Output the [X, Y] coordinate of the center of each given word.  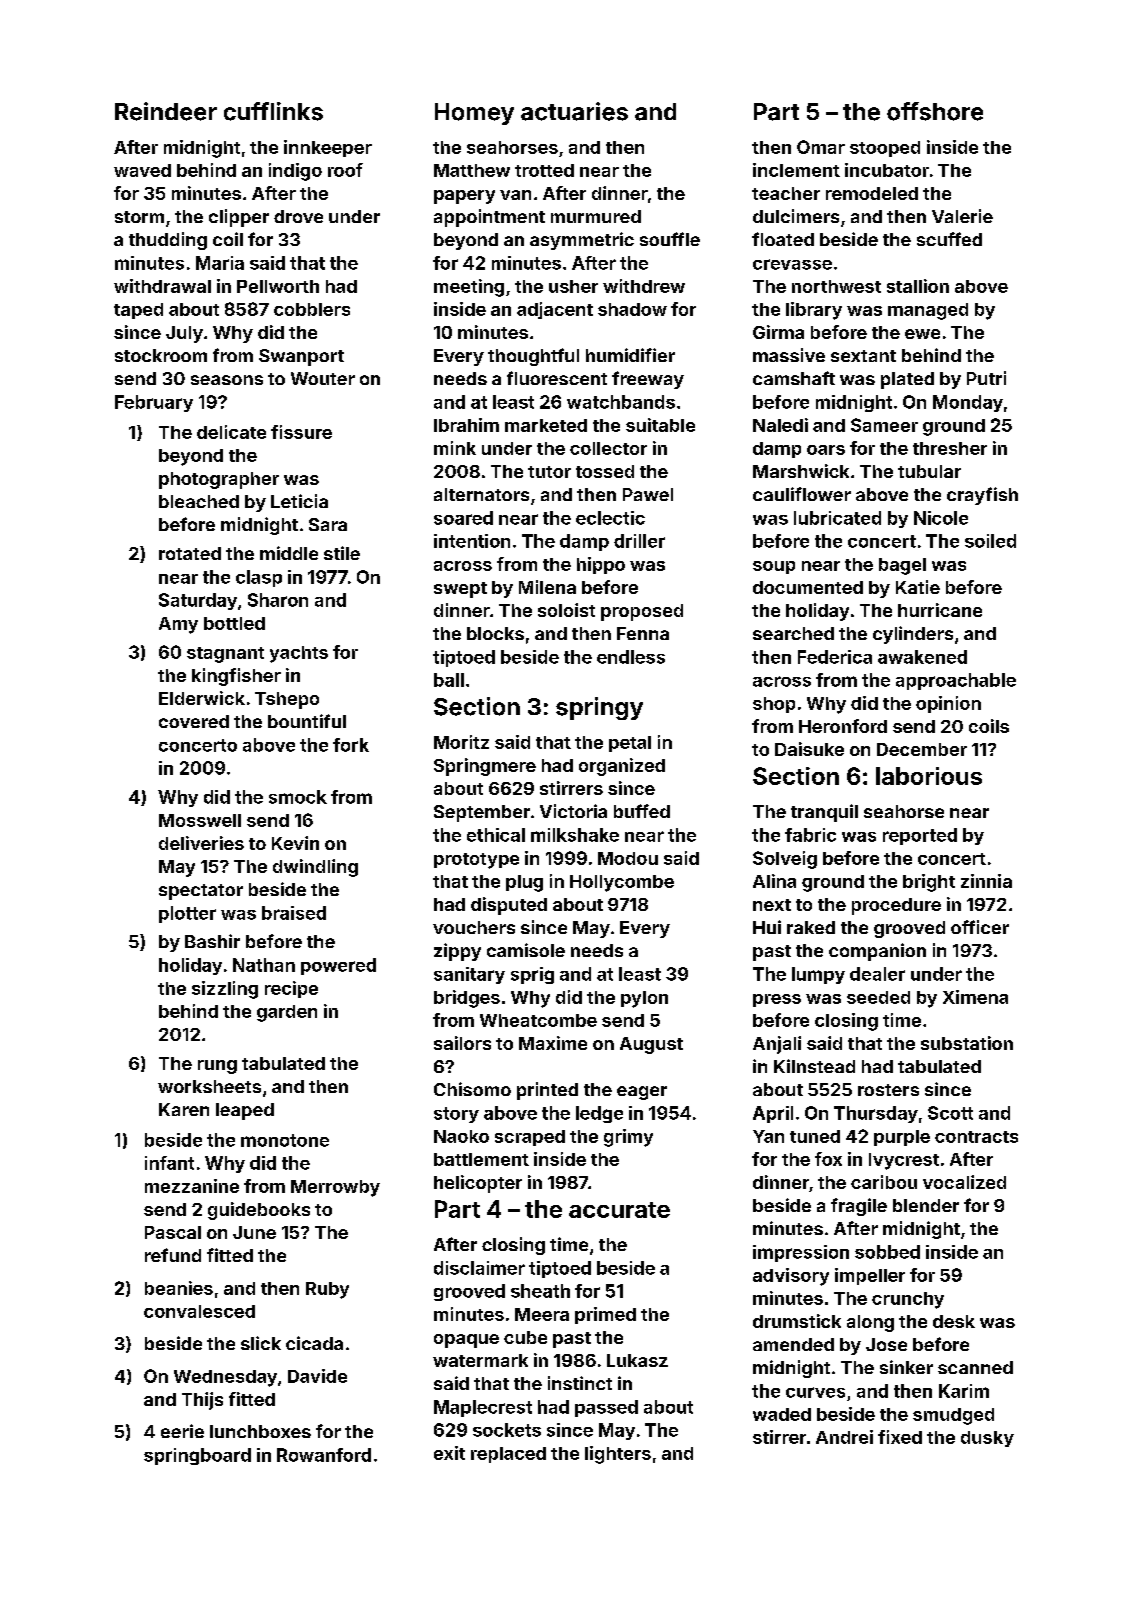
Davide [317, 1376]
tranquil [824, 813]
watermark [480, 1360]
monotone [285, 1140]
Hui [767, 927]
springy [599, 708]
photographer [219, 480]
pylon [644, 999]
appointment [489, 218]
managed [928, 311]
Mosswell [200, 820]
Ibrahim [466, 425]
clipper [239, 218]
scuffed [949, 239]
